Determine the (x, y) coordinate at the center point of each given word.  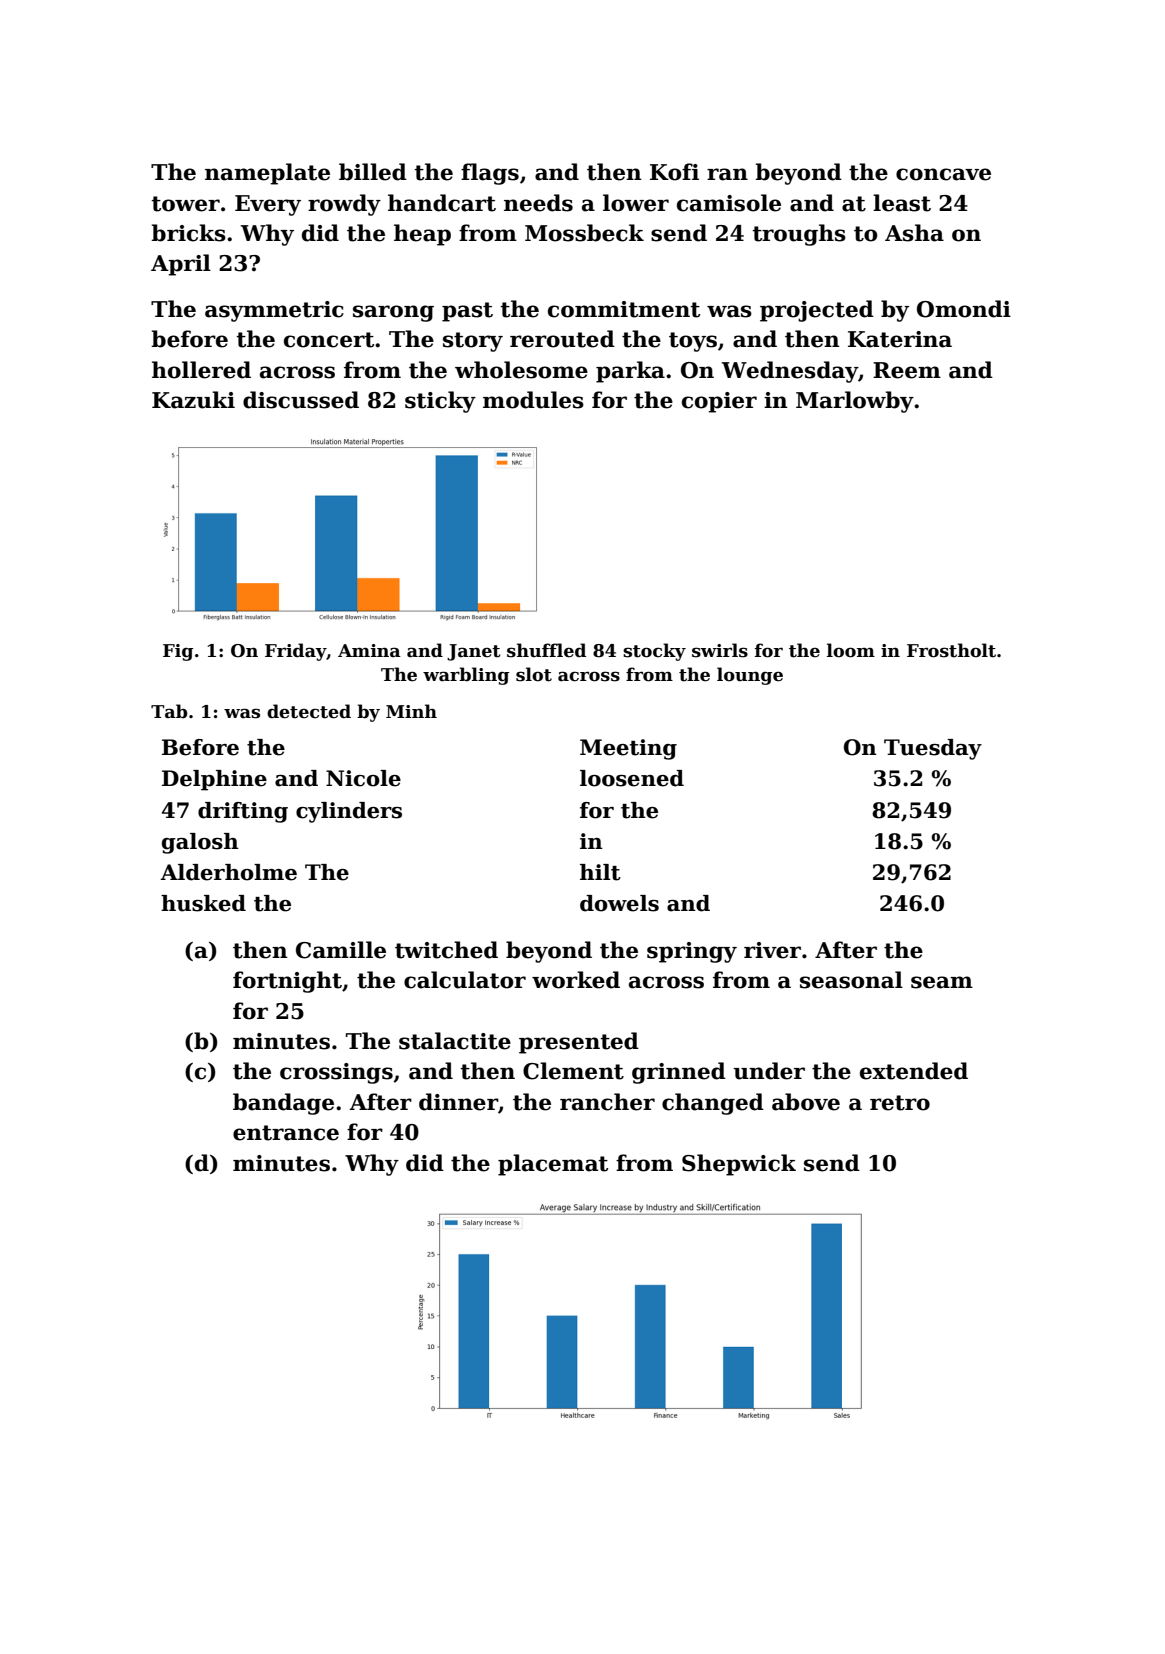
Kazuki (193, 400)
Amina (369, 650)
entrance (286, 1133)
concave (943, 174)
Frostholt (951, 650)
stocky (654, 652)
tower (185, 204)
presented (579, 1043)
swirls (720, 650)
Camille (341, 950)
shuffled (546, 650)
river (772, 950)
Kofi (674, 172)
